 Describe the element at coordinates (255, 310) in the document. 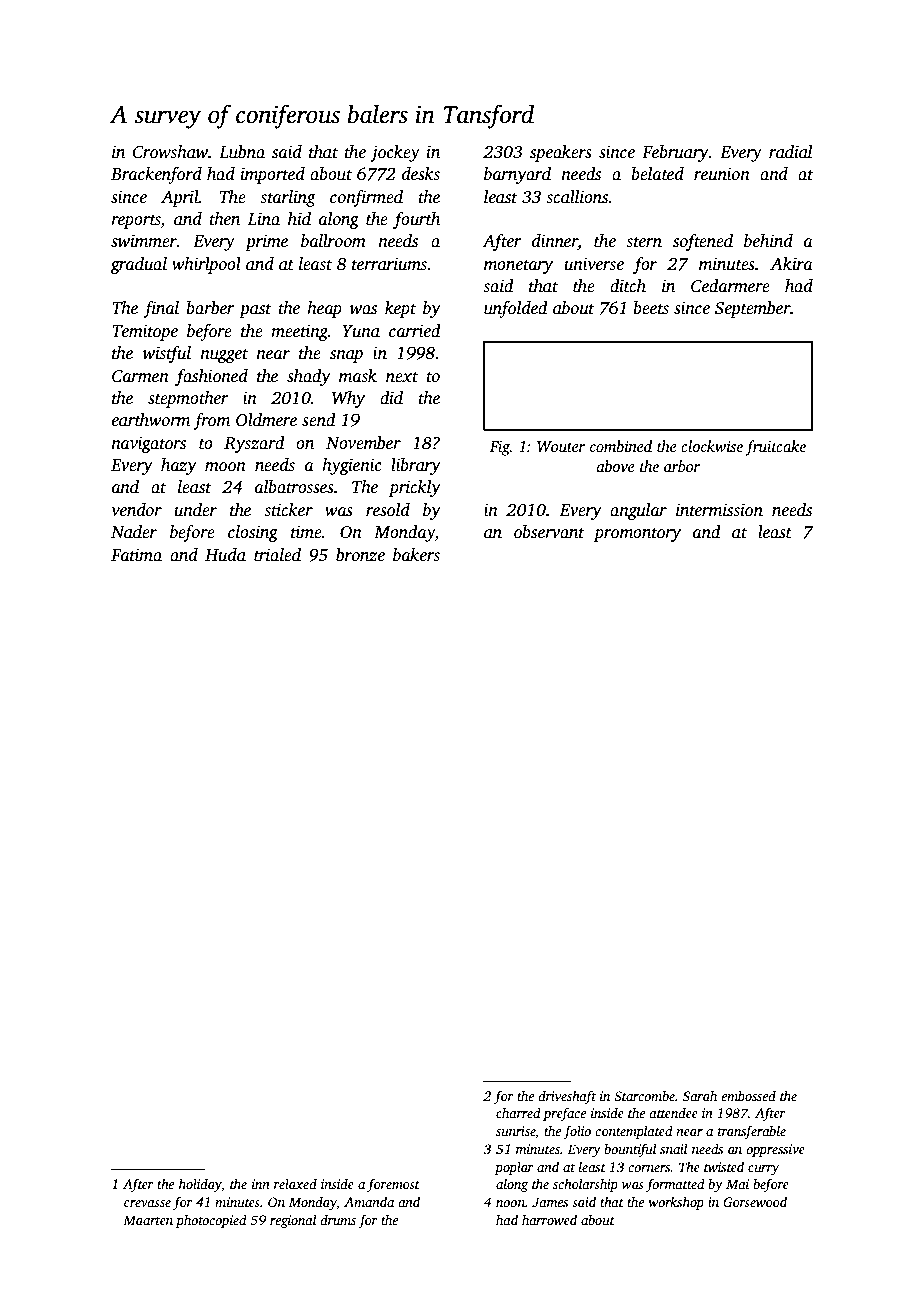

I see `past` at that location.
